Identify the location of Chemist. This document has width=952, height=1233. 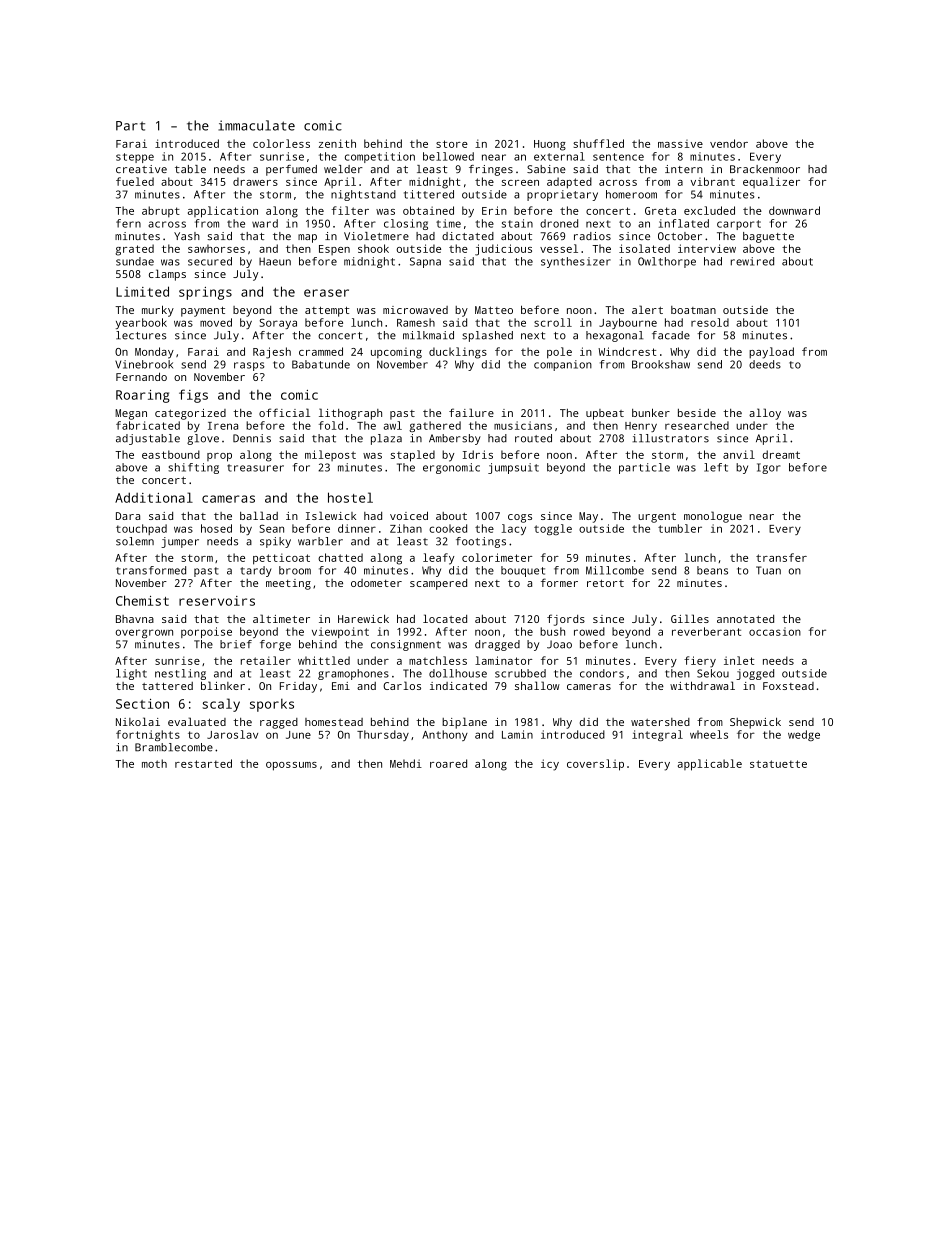
(142, 600).
